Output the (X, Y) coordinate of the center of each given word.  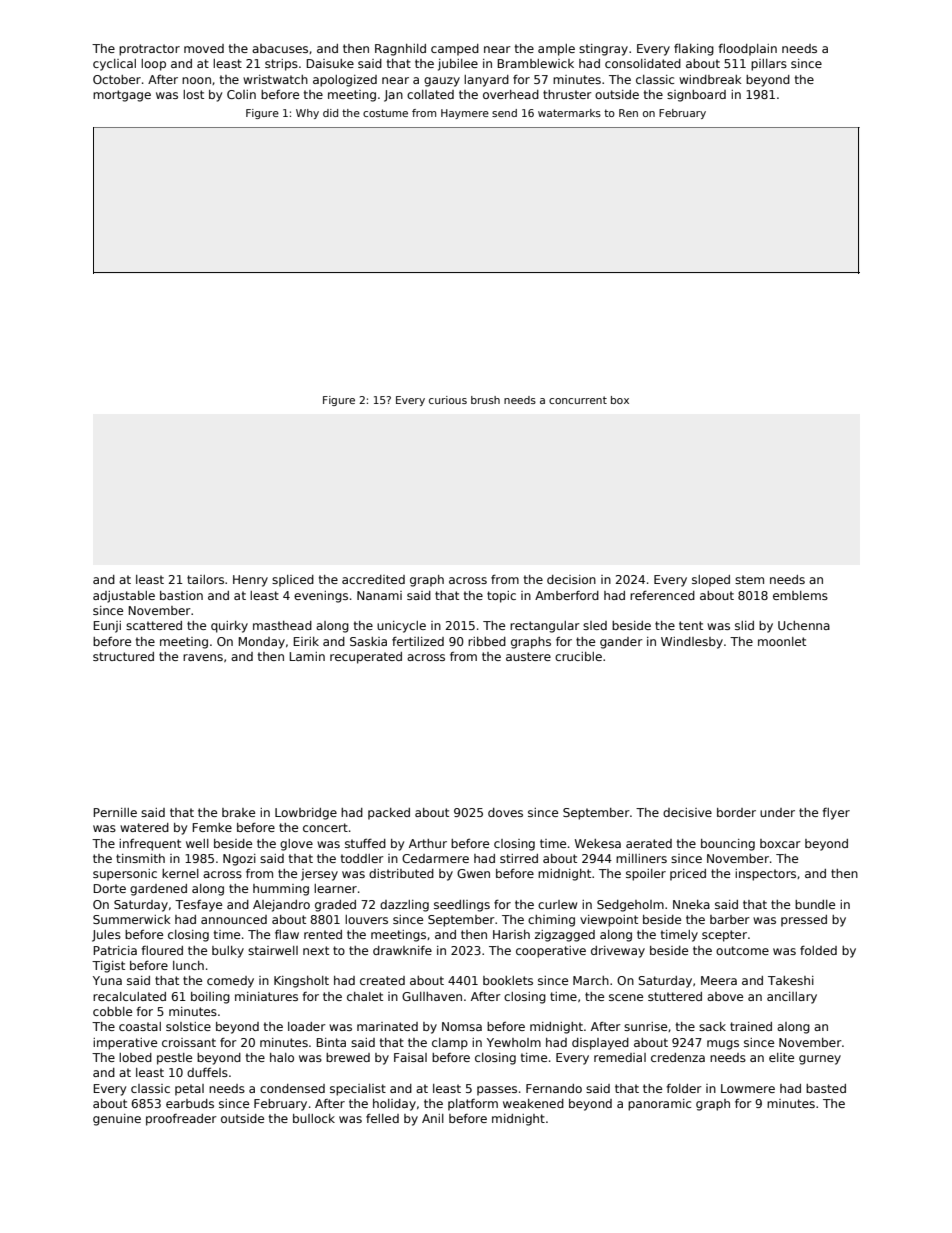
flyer (836, 814)
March (591, 980)
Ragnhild (400, 50)
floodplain (747, 50)
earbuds (190, 1103)
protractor (149, 50)
